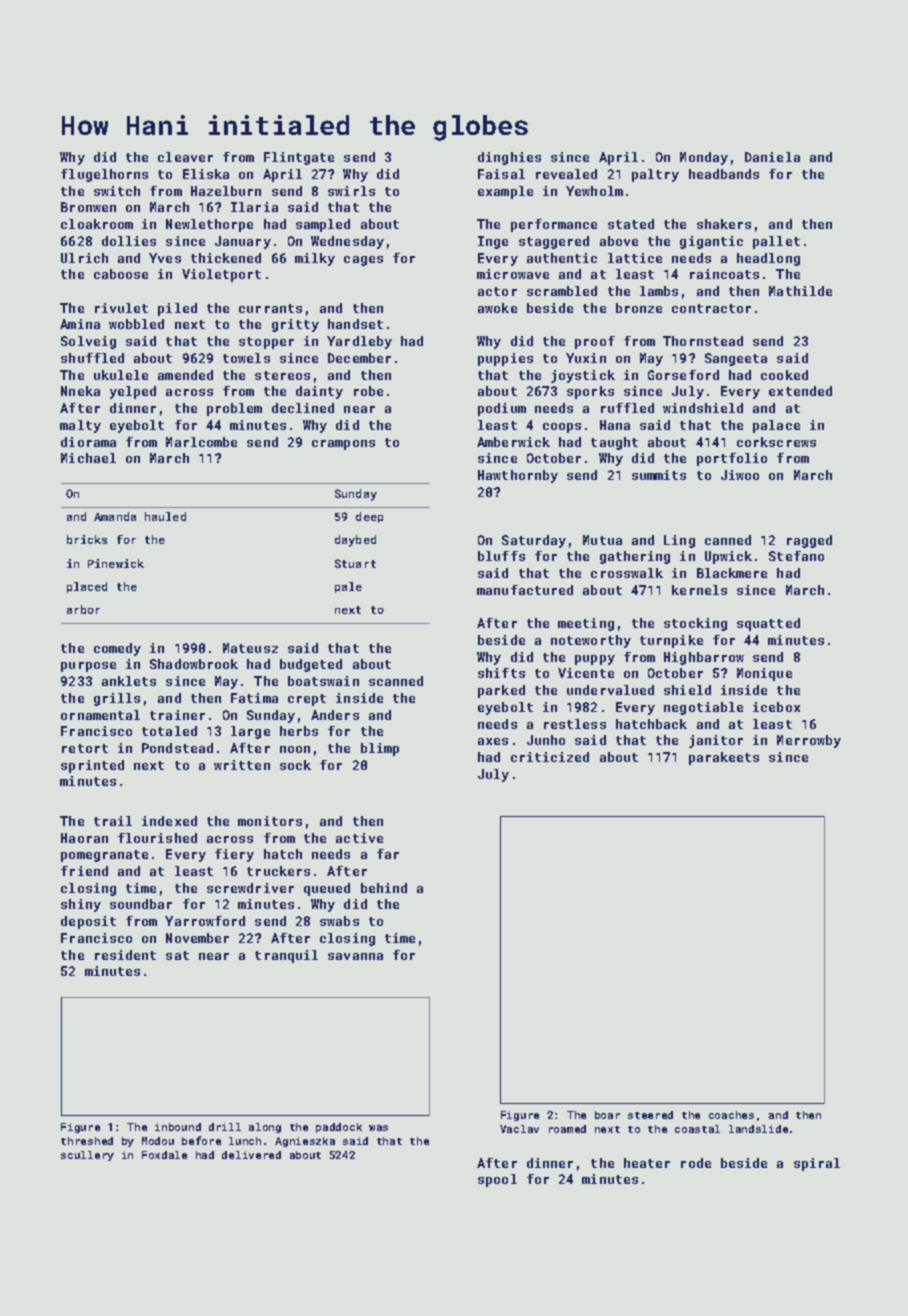 This document has height=1316, width=908. I want to click on Amanda, so click(115, 516).
